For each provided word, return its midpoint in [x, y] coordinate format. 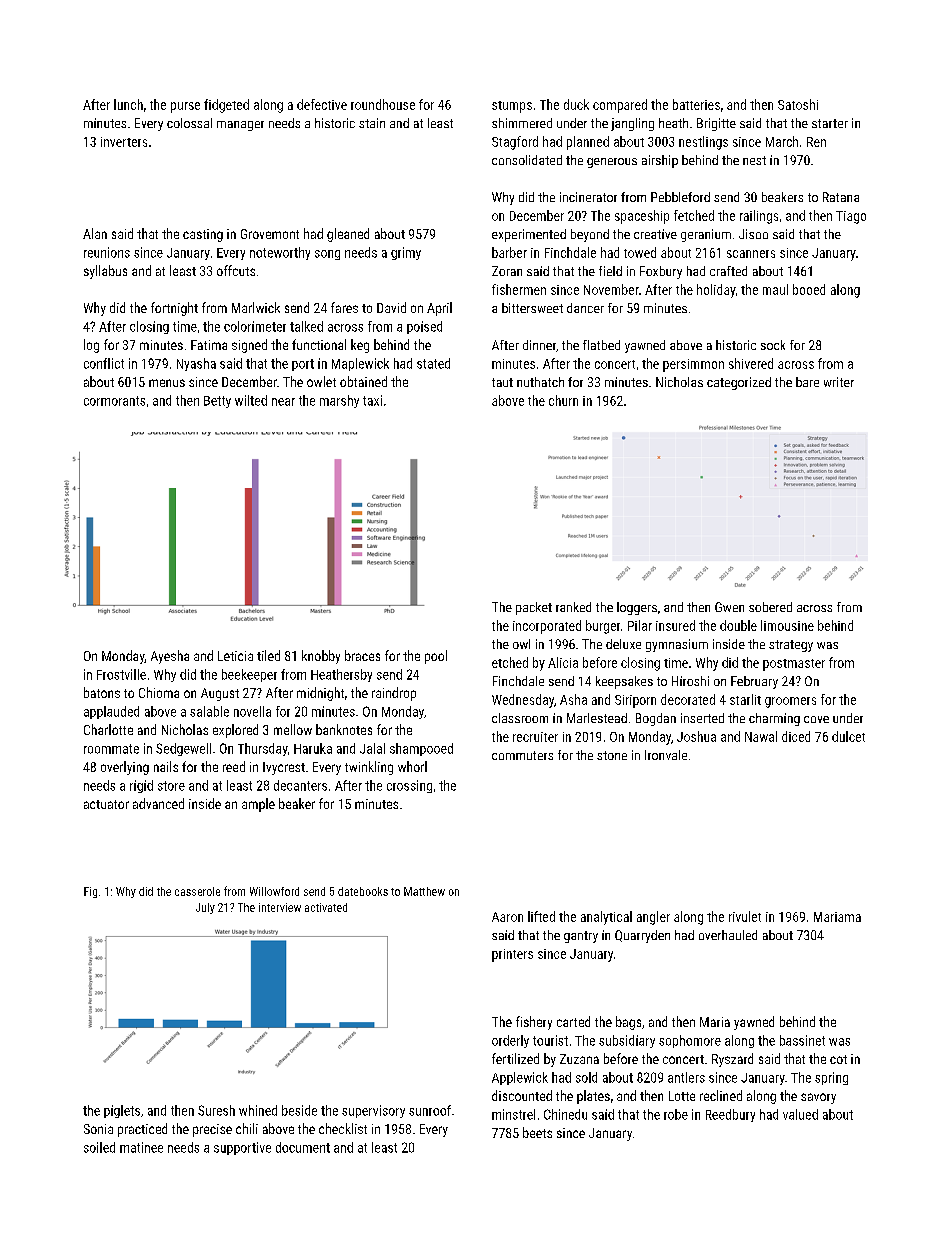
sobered [770, 607]
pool [436, 657]
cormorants [114, 401]
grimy [406, 253]
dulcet [848, 736]
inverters [124, 142]
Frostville [121, 674]
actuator [106, 804]
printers [512, 955]
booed [809, 289]
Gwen [729, 607]
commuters [522, 755]
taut [502, 382]
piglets [122, 1111]
